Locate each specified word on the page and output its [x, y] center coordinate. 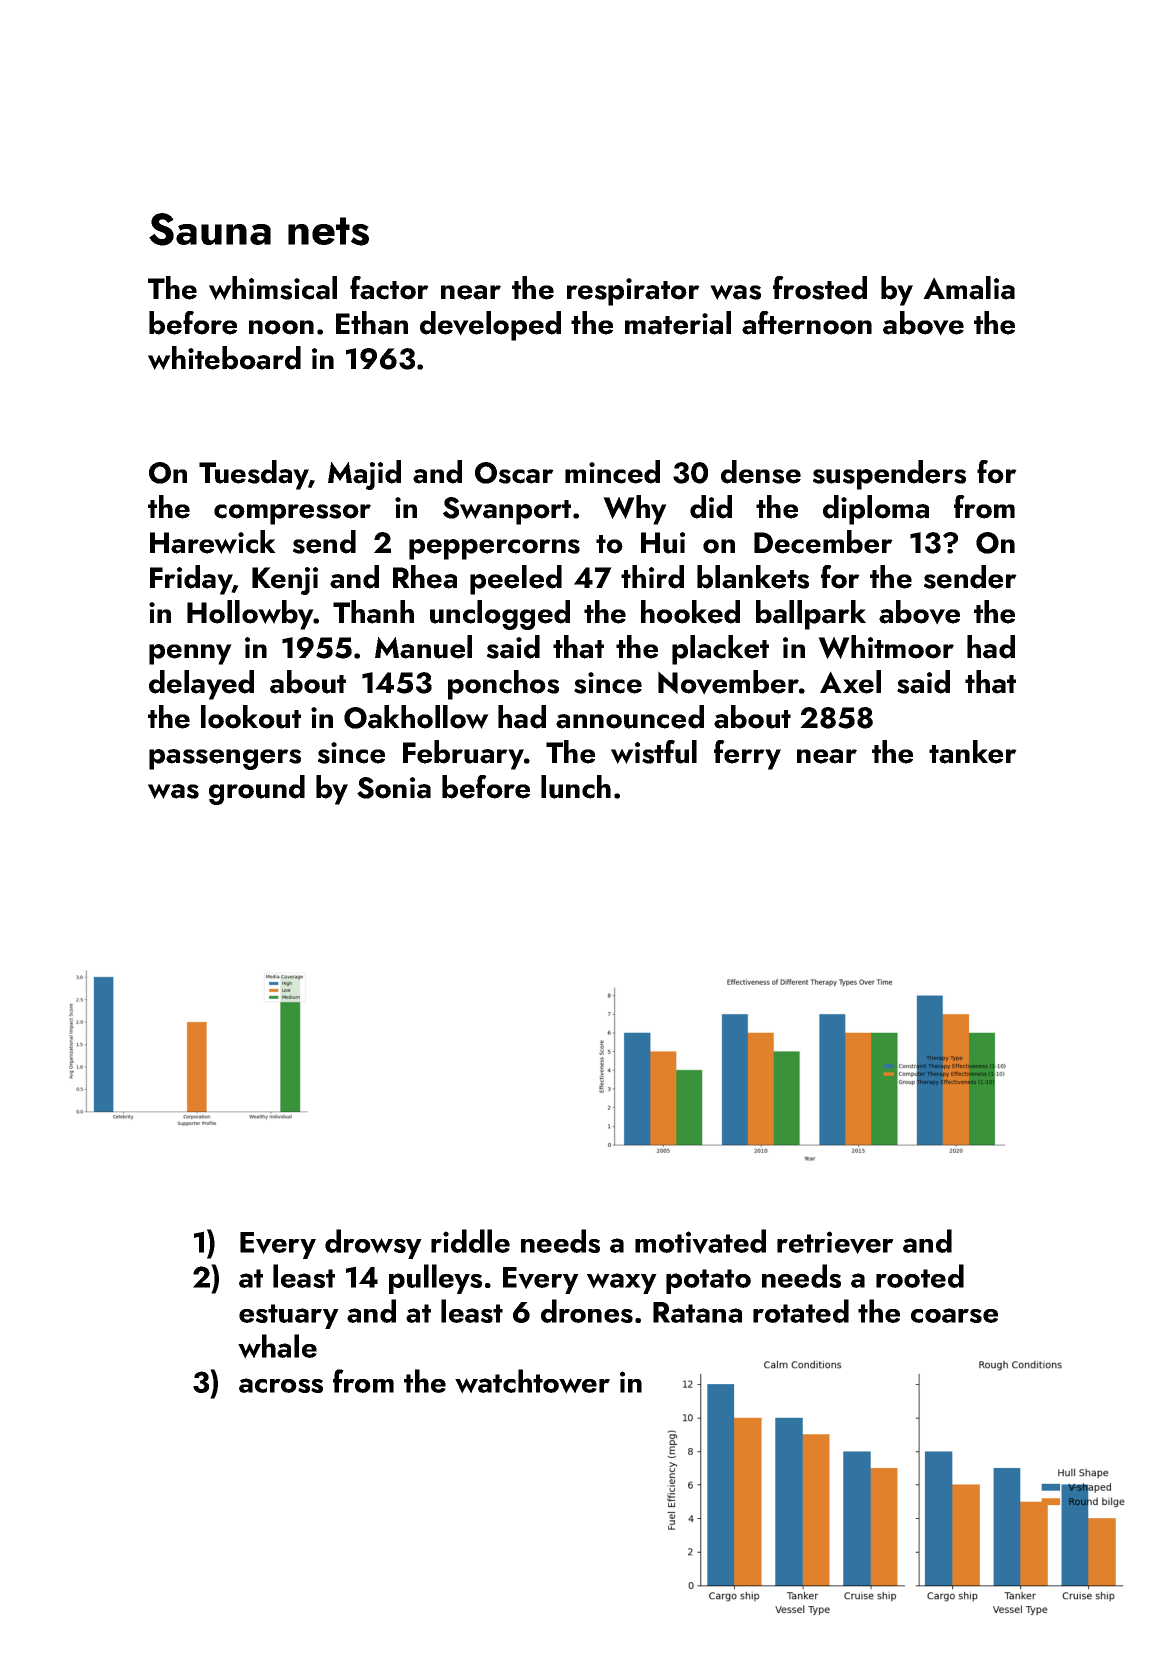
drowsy [373, 1244]
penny [190, 654]
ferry [747, 755]
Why [635, 510]
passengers [225, 759]
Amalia [969, 288]
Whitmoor [886, 647]
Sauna [210, 229]
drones [587, 1311]
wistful [654, 752]
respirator [633, 292]
